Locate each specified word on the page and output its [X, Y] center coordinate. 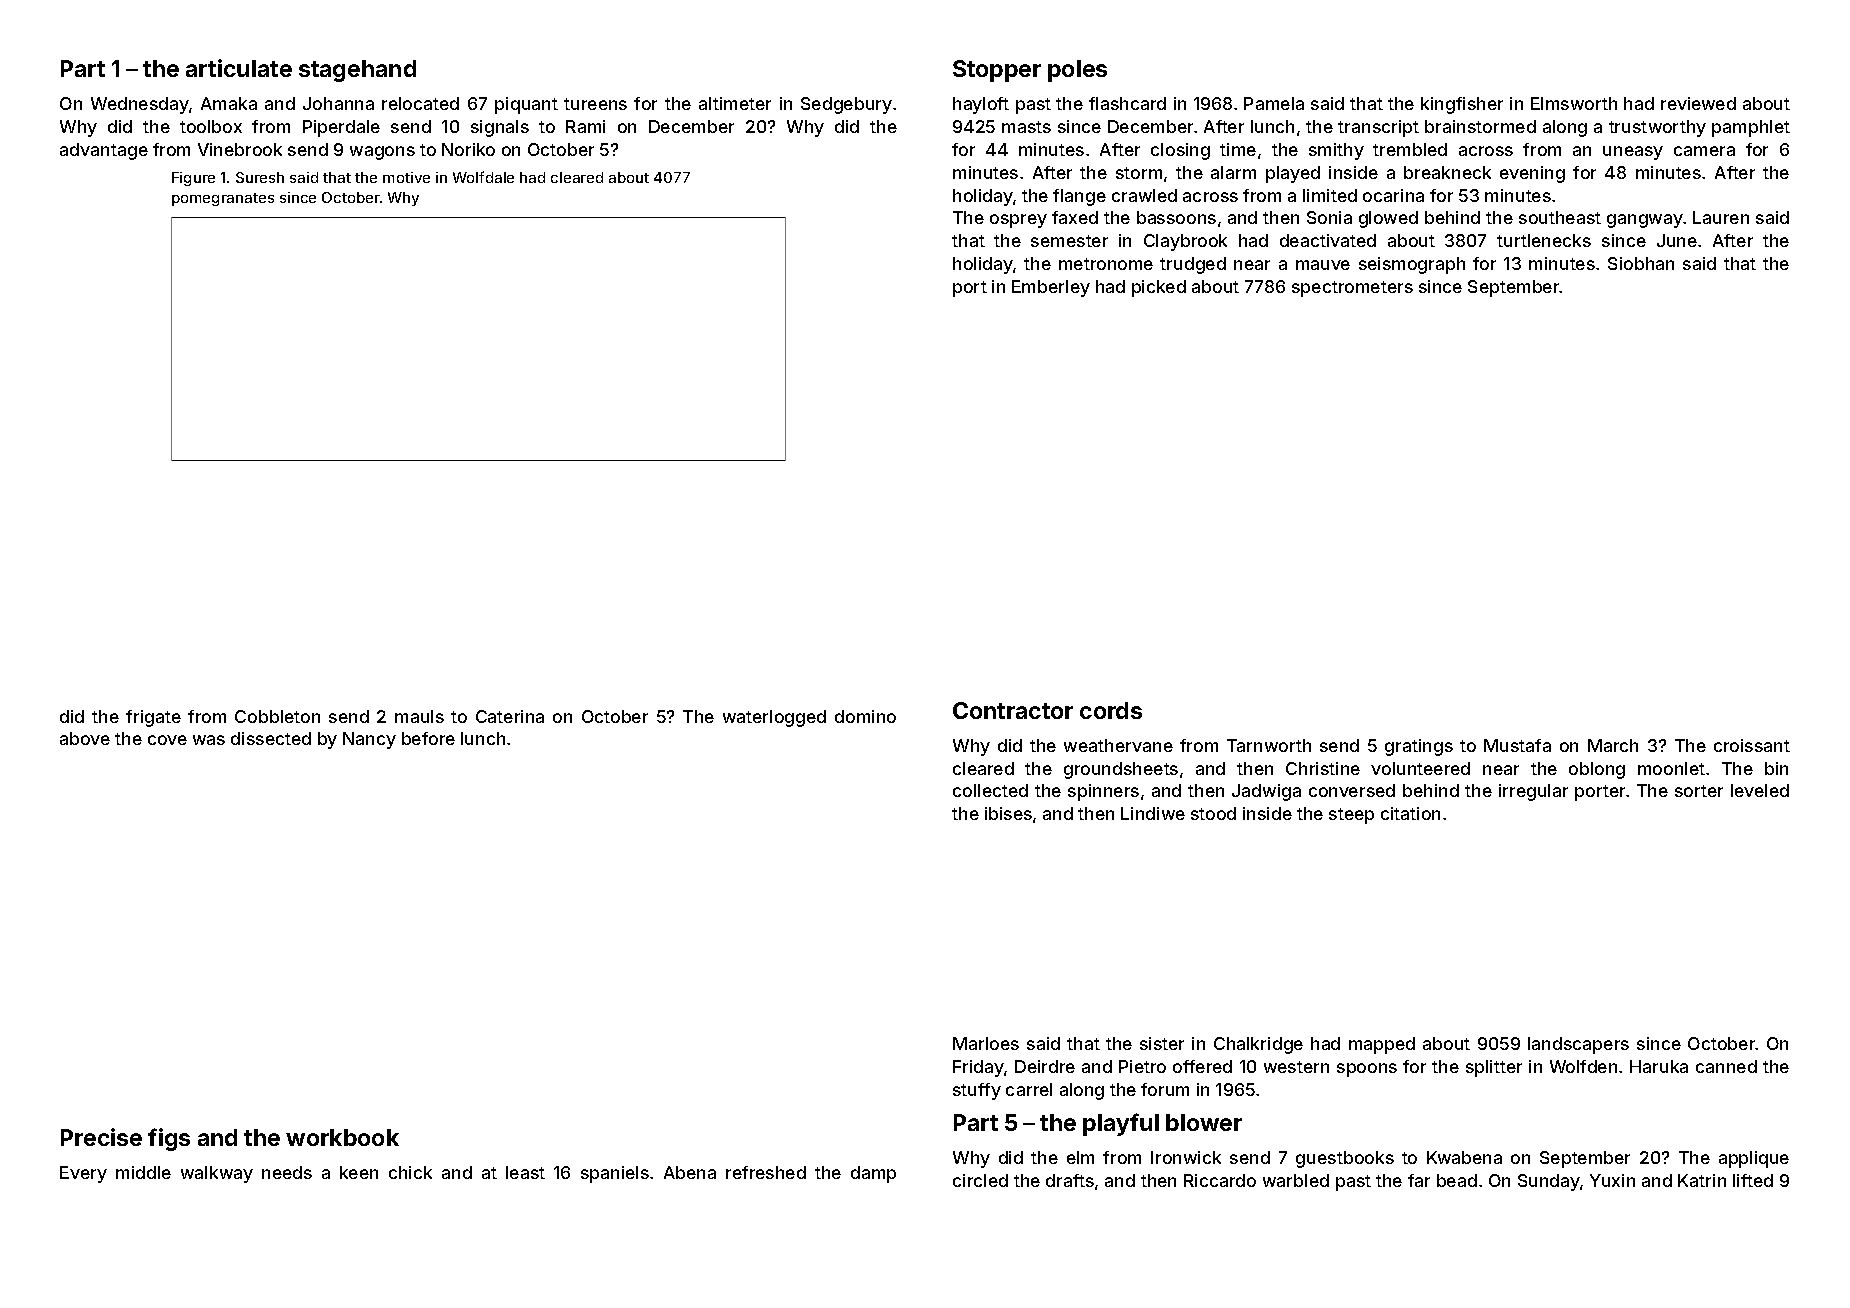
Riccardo [1220, 1180]
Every [83, 1174]
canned [1726, 1066]
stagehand [357, 71]
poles [1077, 71]
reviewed [1698, 103]
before [428, 738]
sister [1162, 1043]
